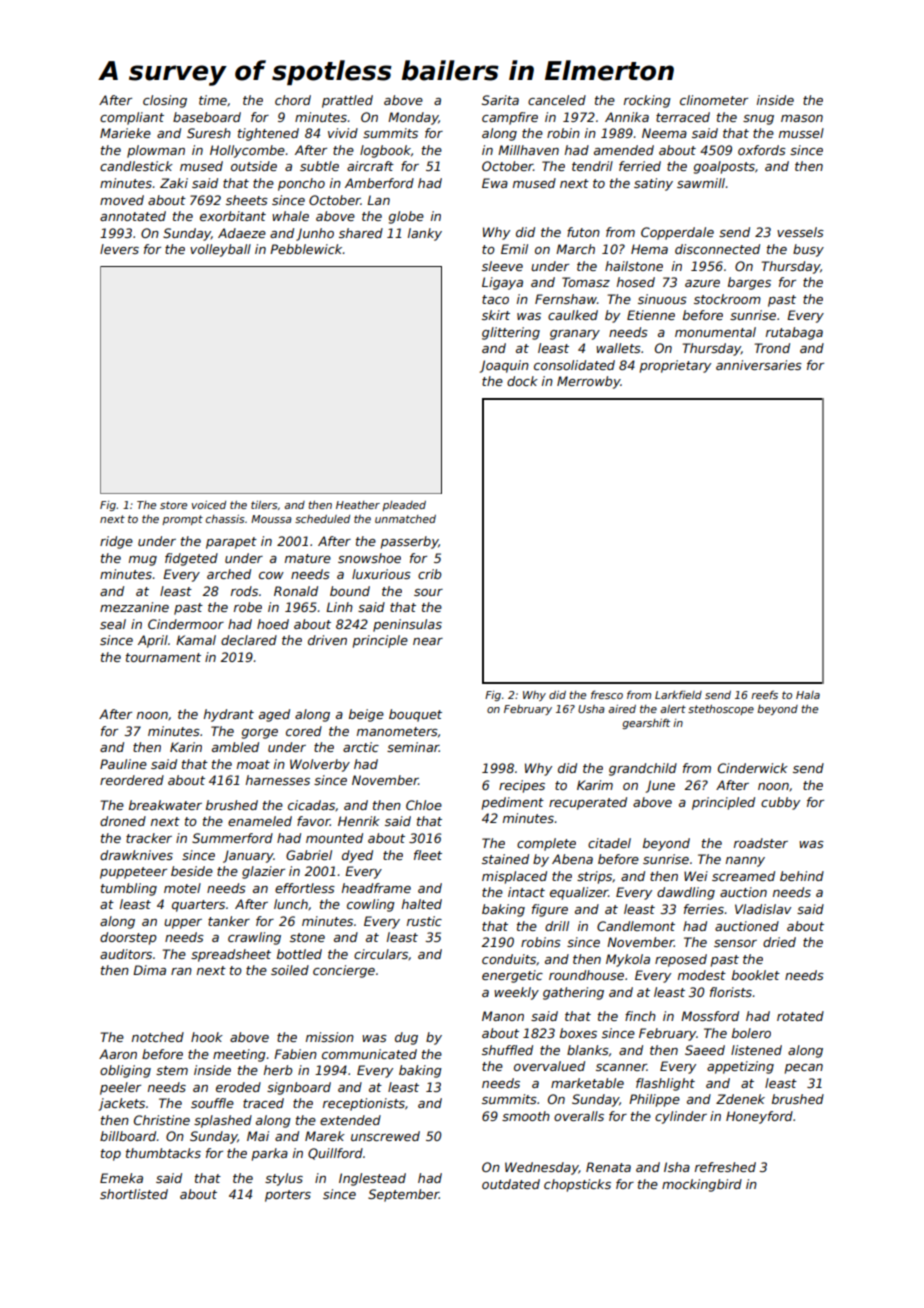 The height and width of the page is (1308, 924). Describe the element at coordinates (759, 365) in the page. I see `anniversaries` at that location.
